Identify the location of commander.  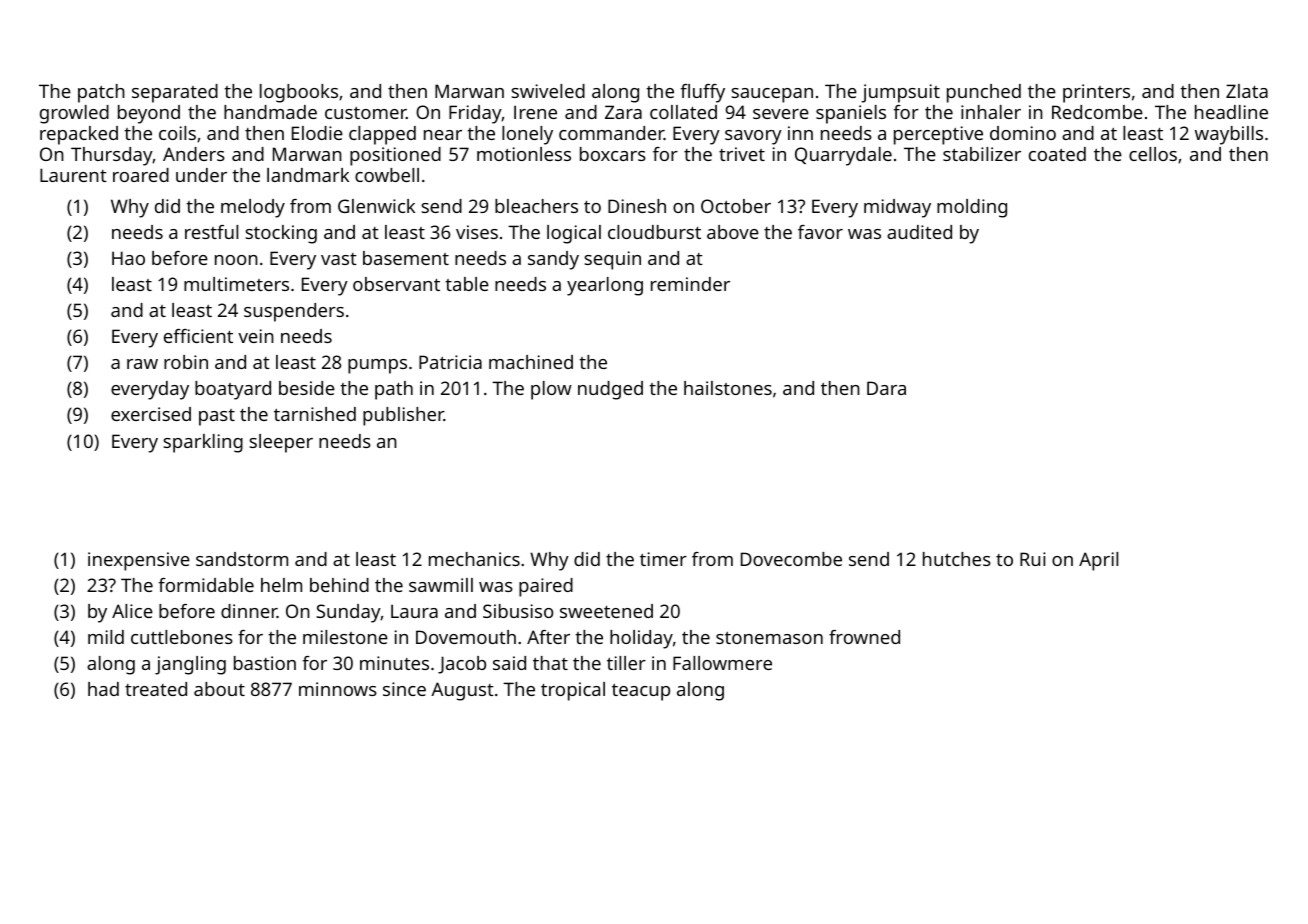
(611, 133).
